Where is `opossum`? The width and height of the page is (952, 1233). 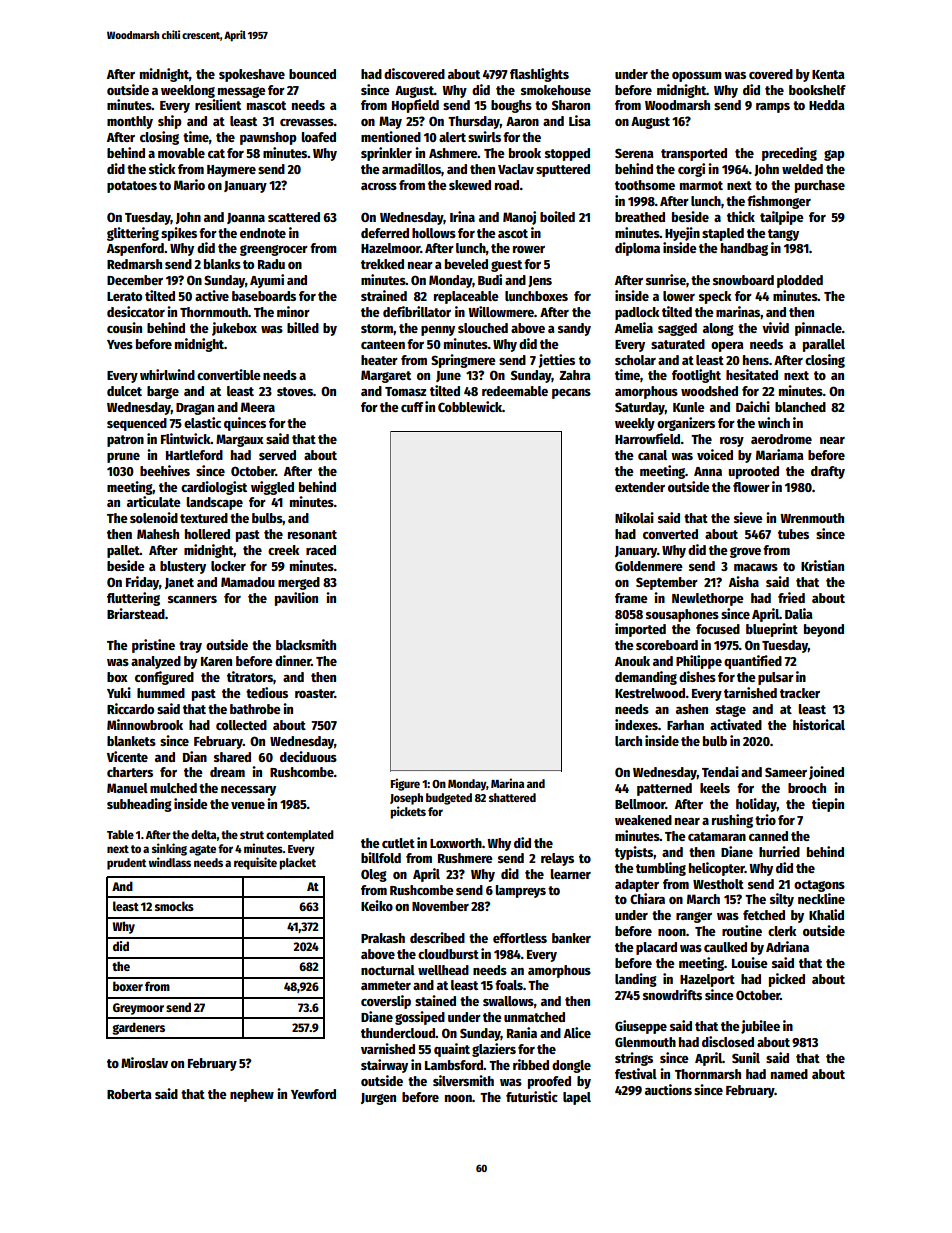
opossum is located at coordinates (697, 77).
